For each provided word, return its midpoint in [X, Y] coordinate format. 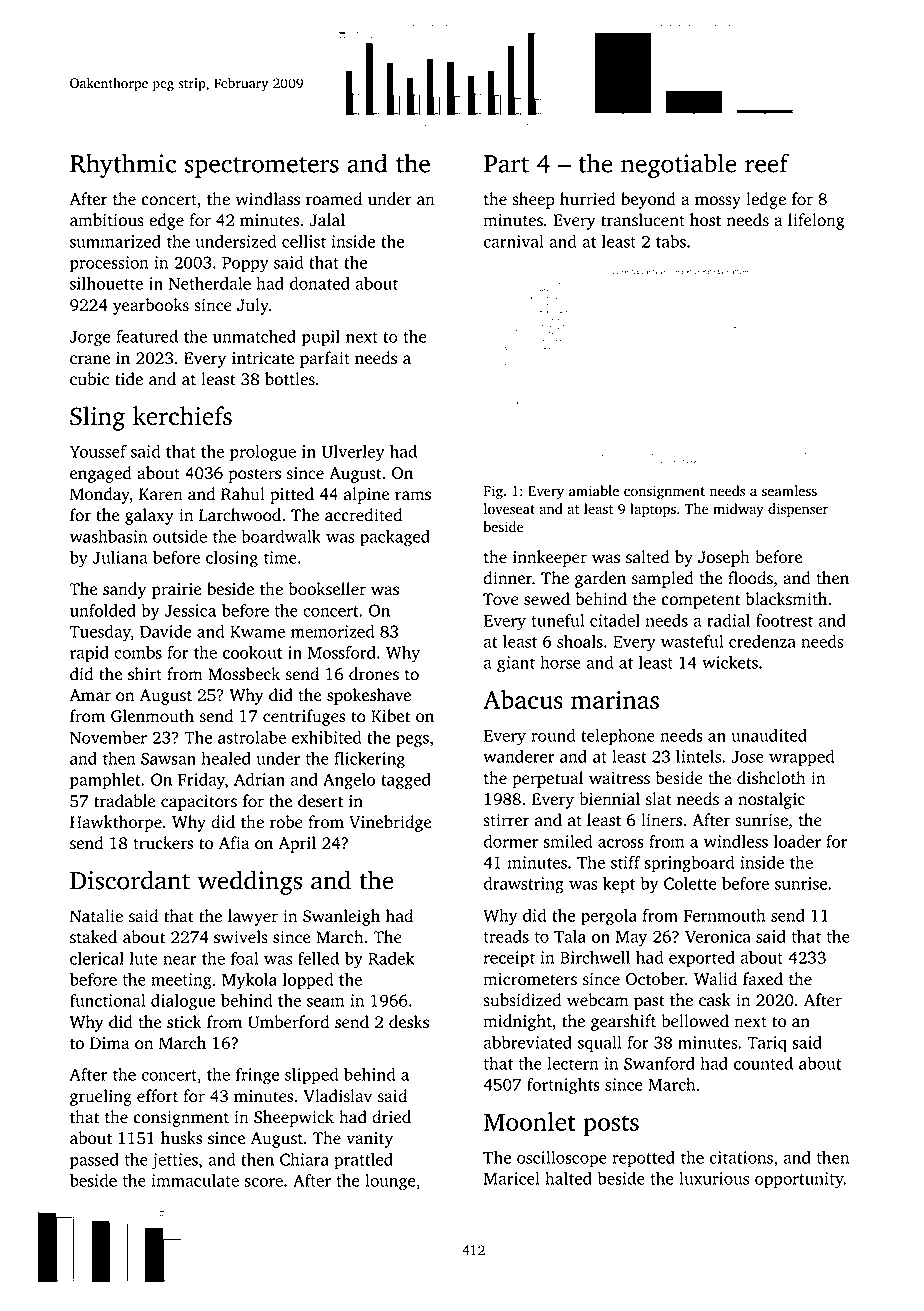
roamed [334, 199]
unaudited [769, 735]
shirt [145, 674]
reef [767, 163]
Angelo [349, 781]
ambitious [107, 220]
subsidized [522, 1000]
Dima [110, 1043]
